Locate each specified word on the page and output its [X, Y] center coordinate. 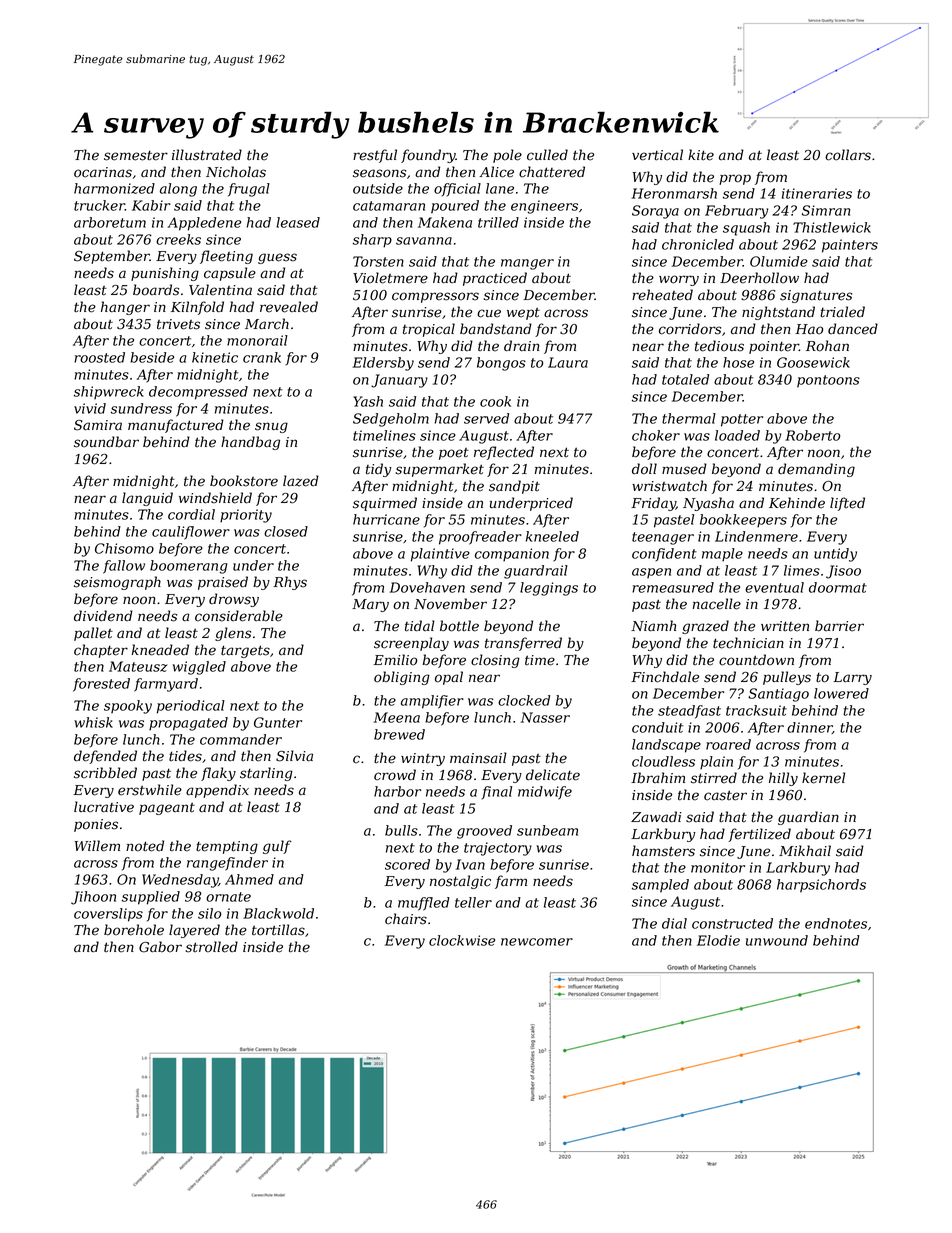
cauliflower [191, 533]
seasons [379, 173]
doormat [838, 587]
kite [701, 155]
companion [512, 555]
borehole [134, 930]
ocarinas [103, 172]
